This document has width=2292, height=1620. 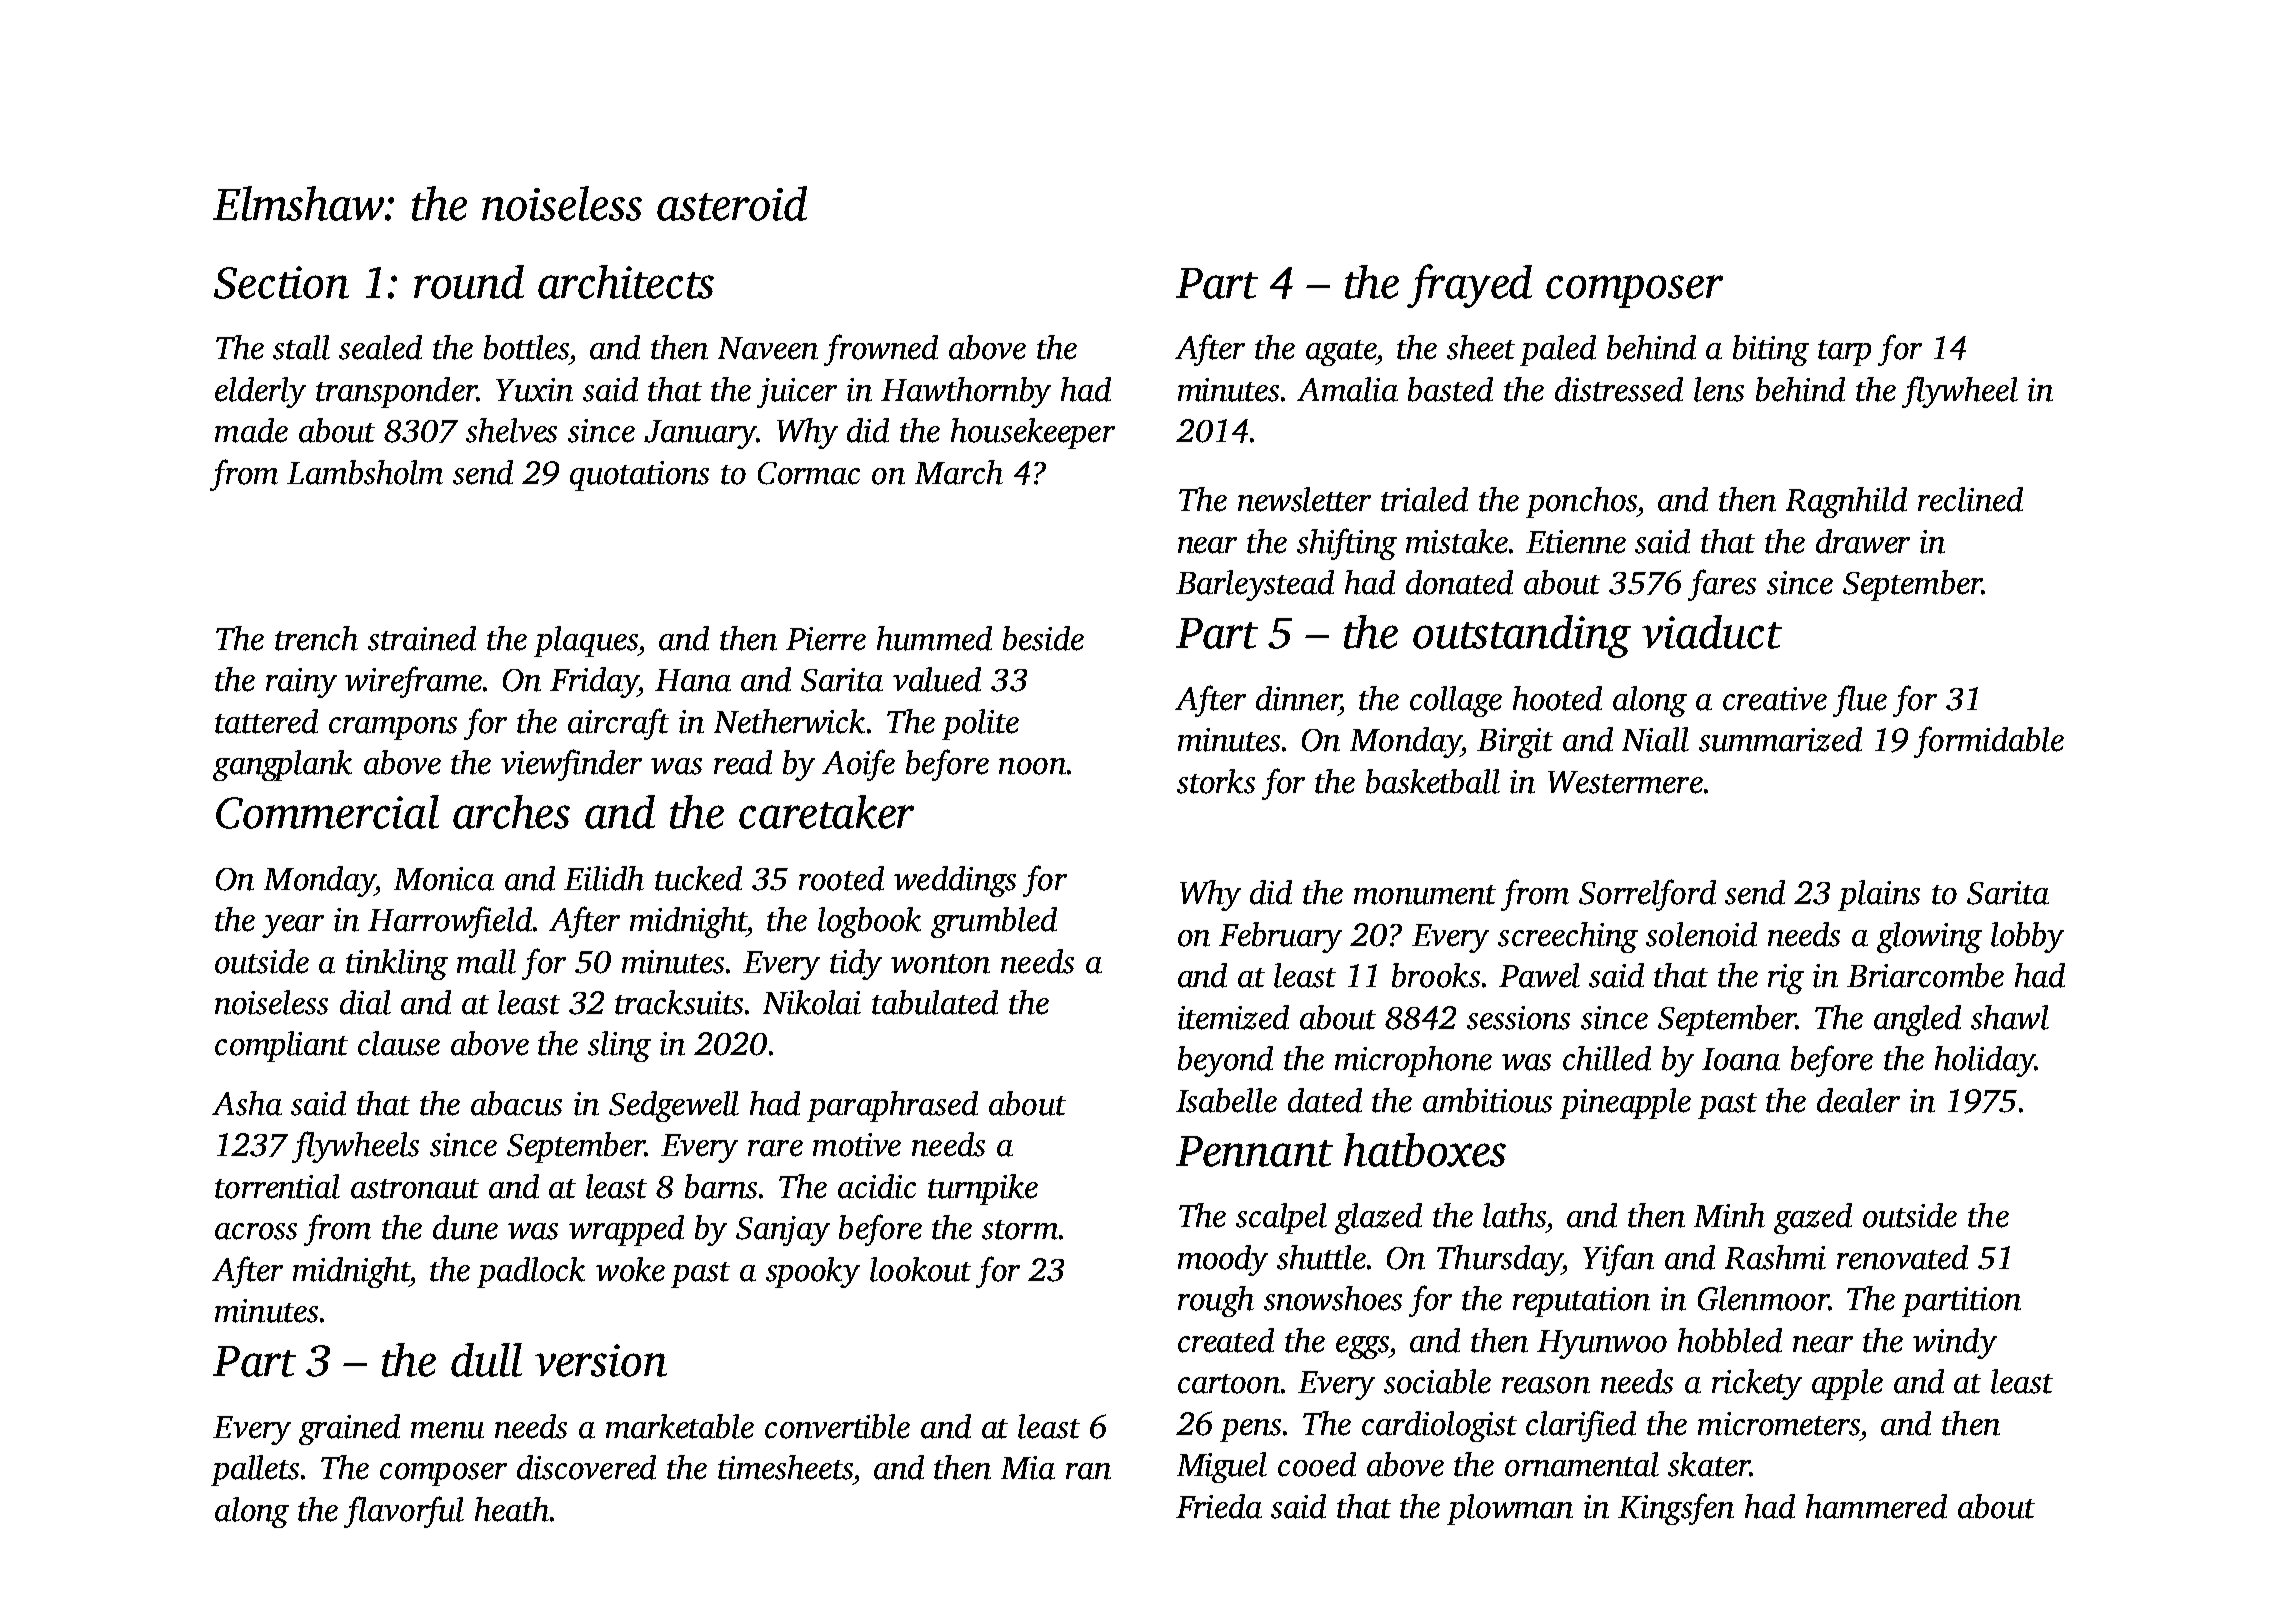 What do you see at coordinates (281, 282) in the document?
I see `Section` at bounding box center [281, 282].
